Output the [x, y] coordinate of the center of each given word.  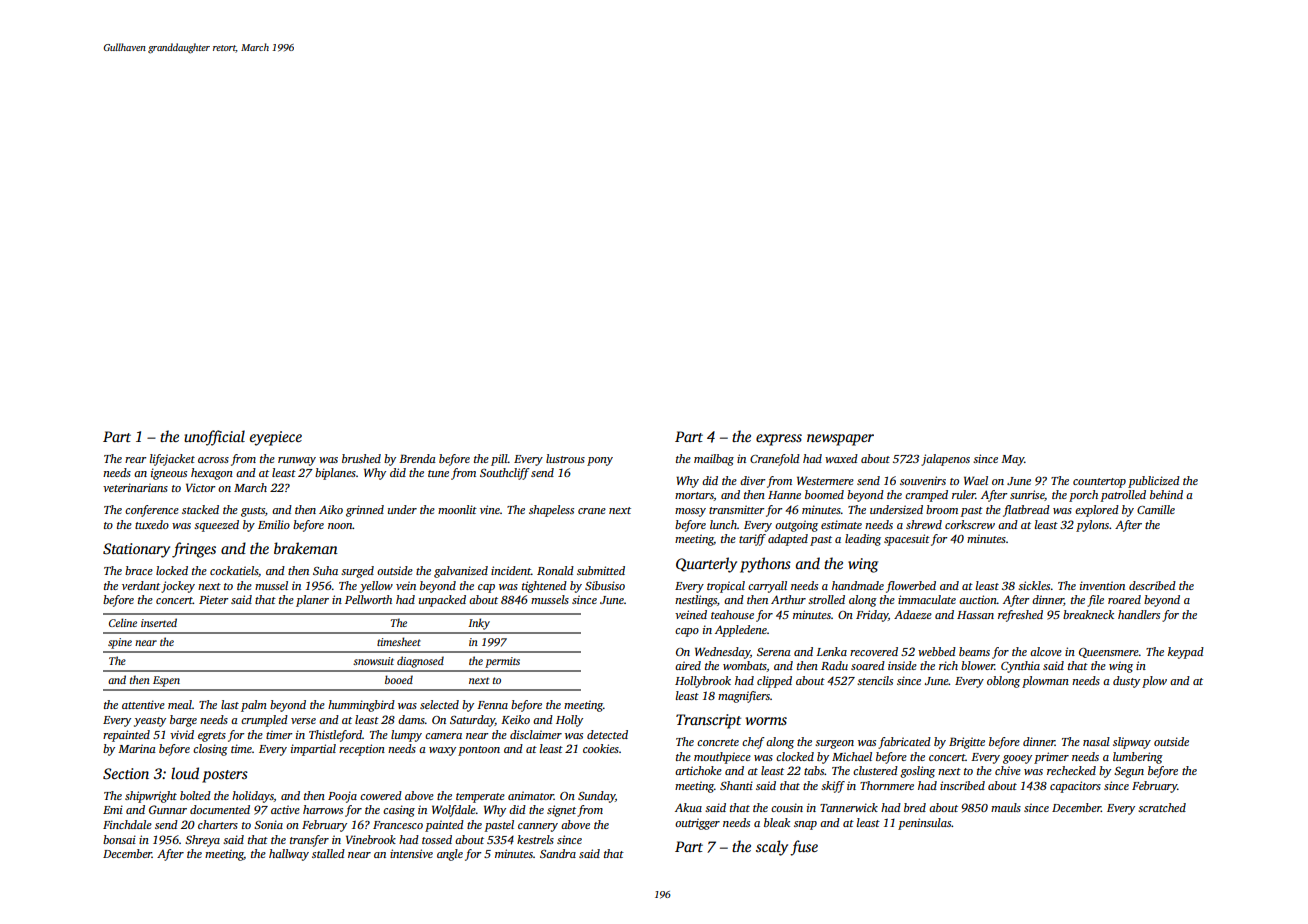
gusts [253, 512]
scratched [1162, 807]
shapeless [551, 511]
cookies [601, 748]
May [1012, 460]
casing [399, 811]
